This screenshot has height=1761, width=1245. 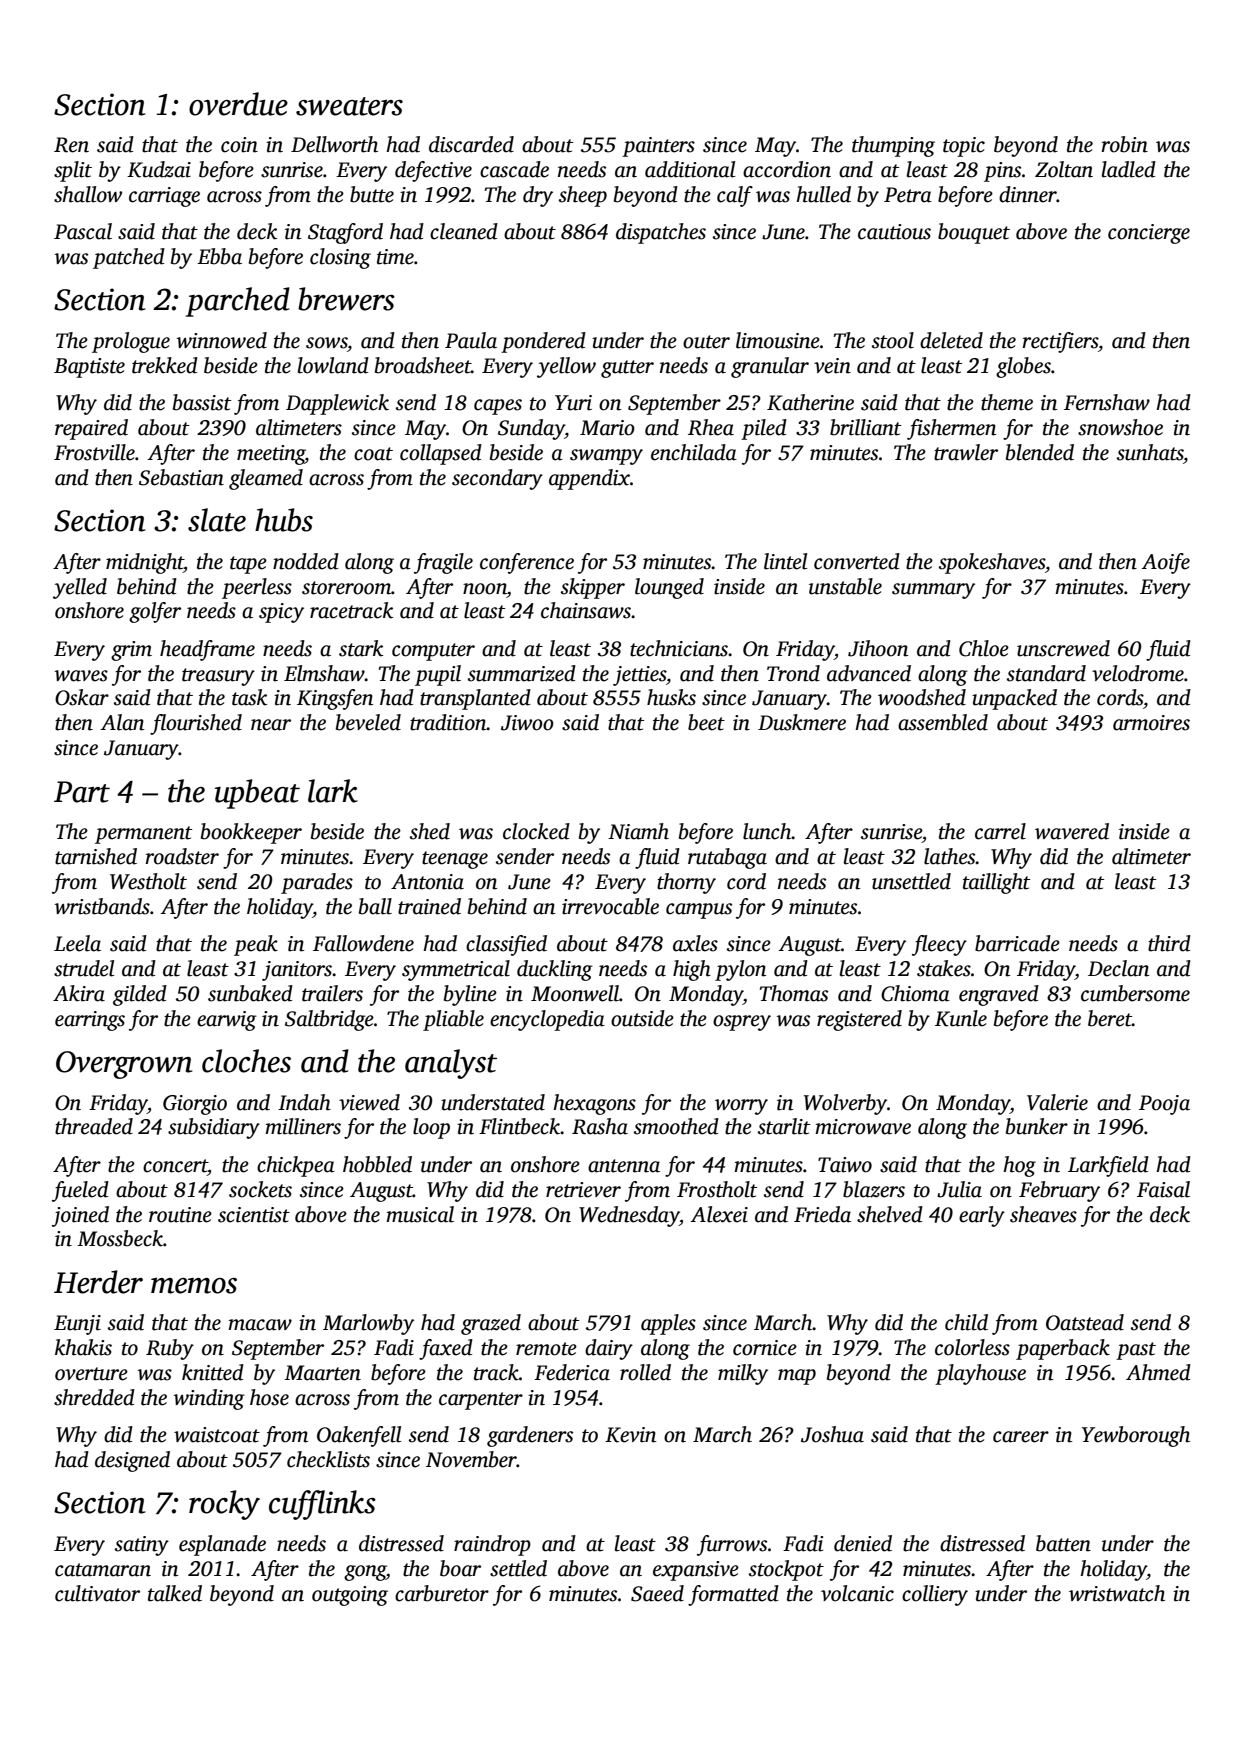 I want to click on sunhats, so click(x=1150, y=452).
